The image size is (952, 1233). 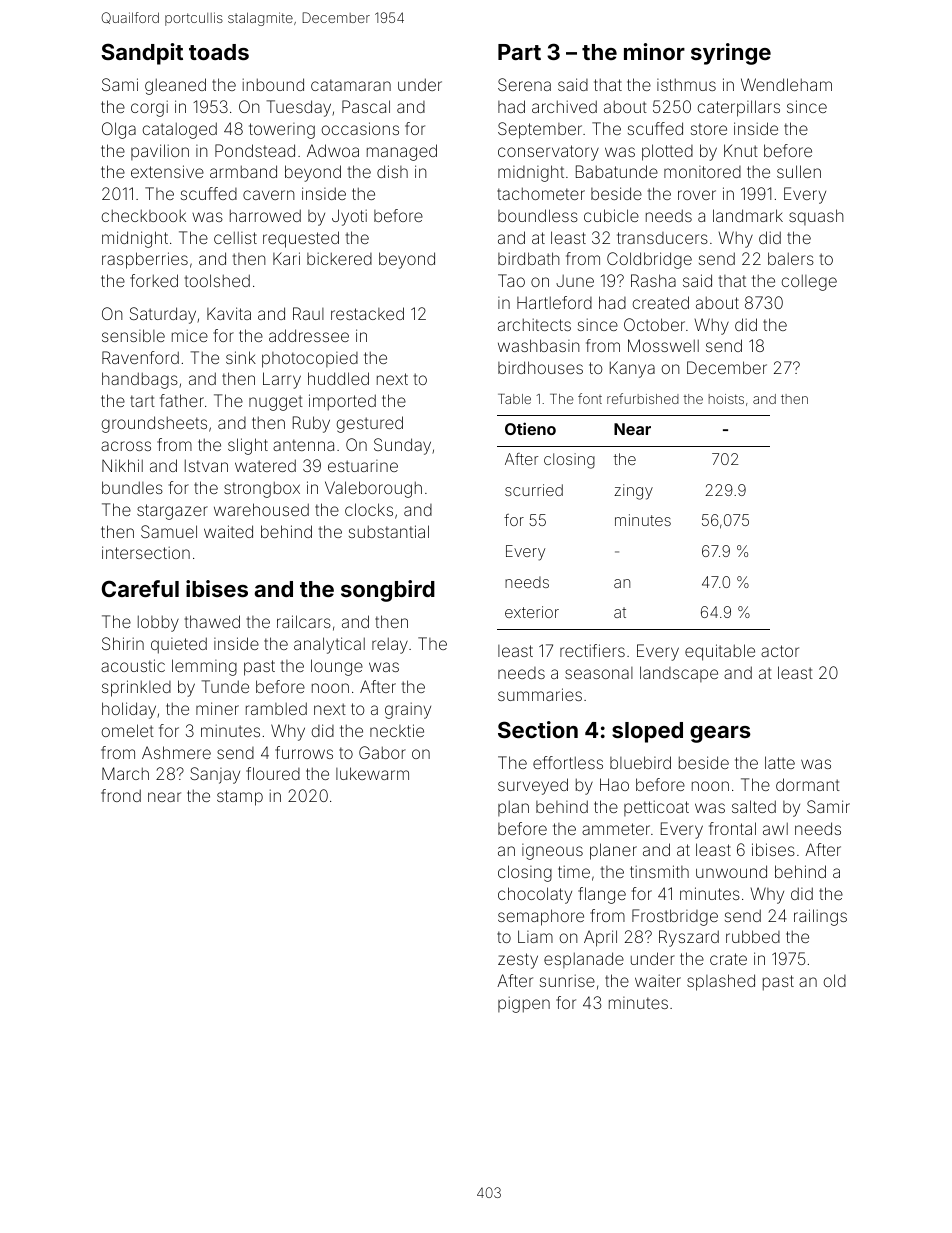 What do you see at coordinates (748, 215) in the screenshot?
I see `landmark` at bounding box center [748, 215].
